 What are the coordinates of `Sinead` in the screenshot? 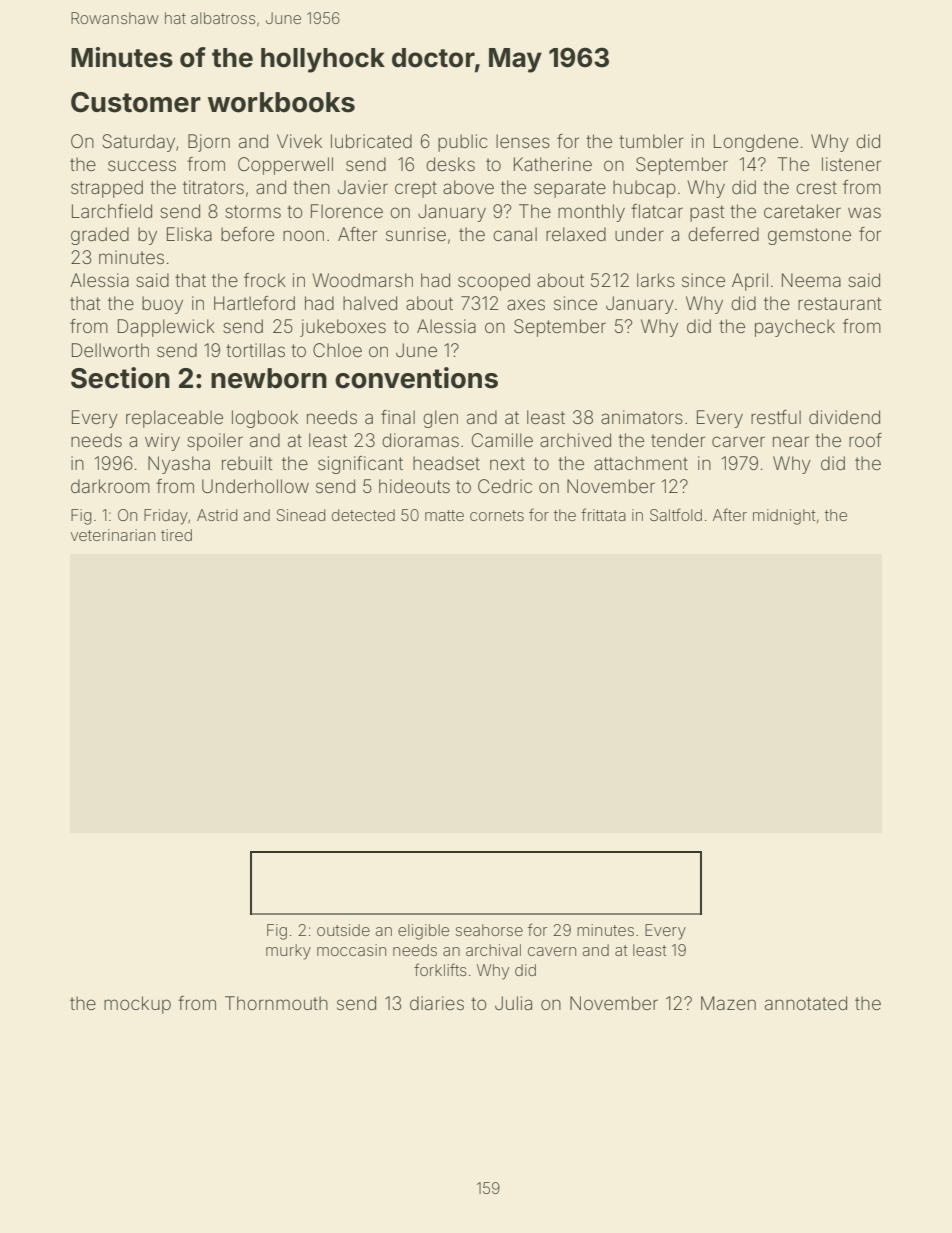 It's located at (301, 515).
